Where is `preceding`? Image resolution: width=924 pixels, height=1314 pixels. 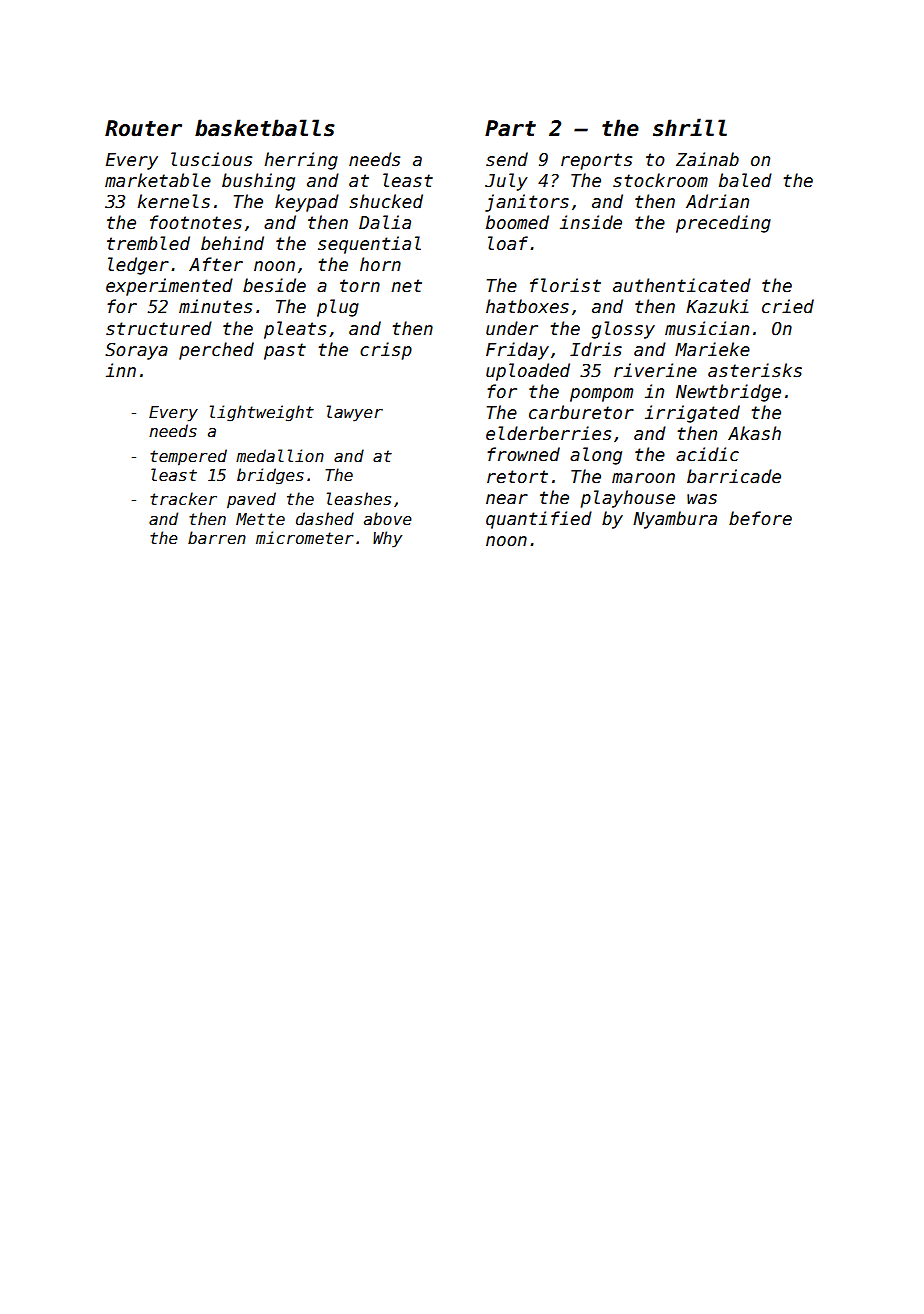
preceding is located at coordinates (723, 224).
